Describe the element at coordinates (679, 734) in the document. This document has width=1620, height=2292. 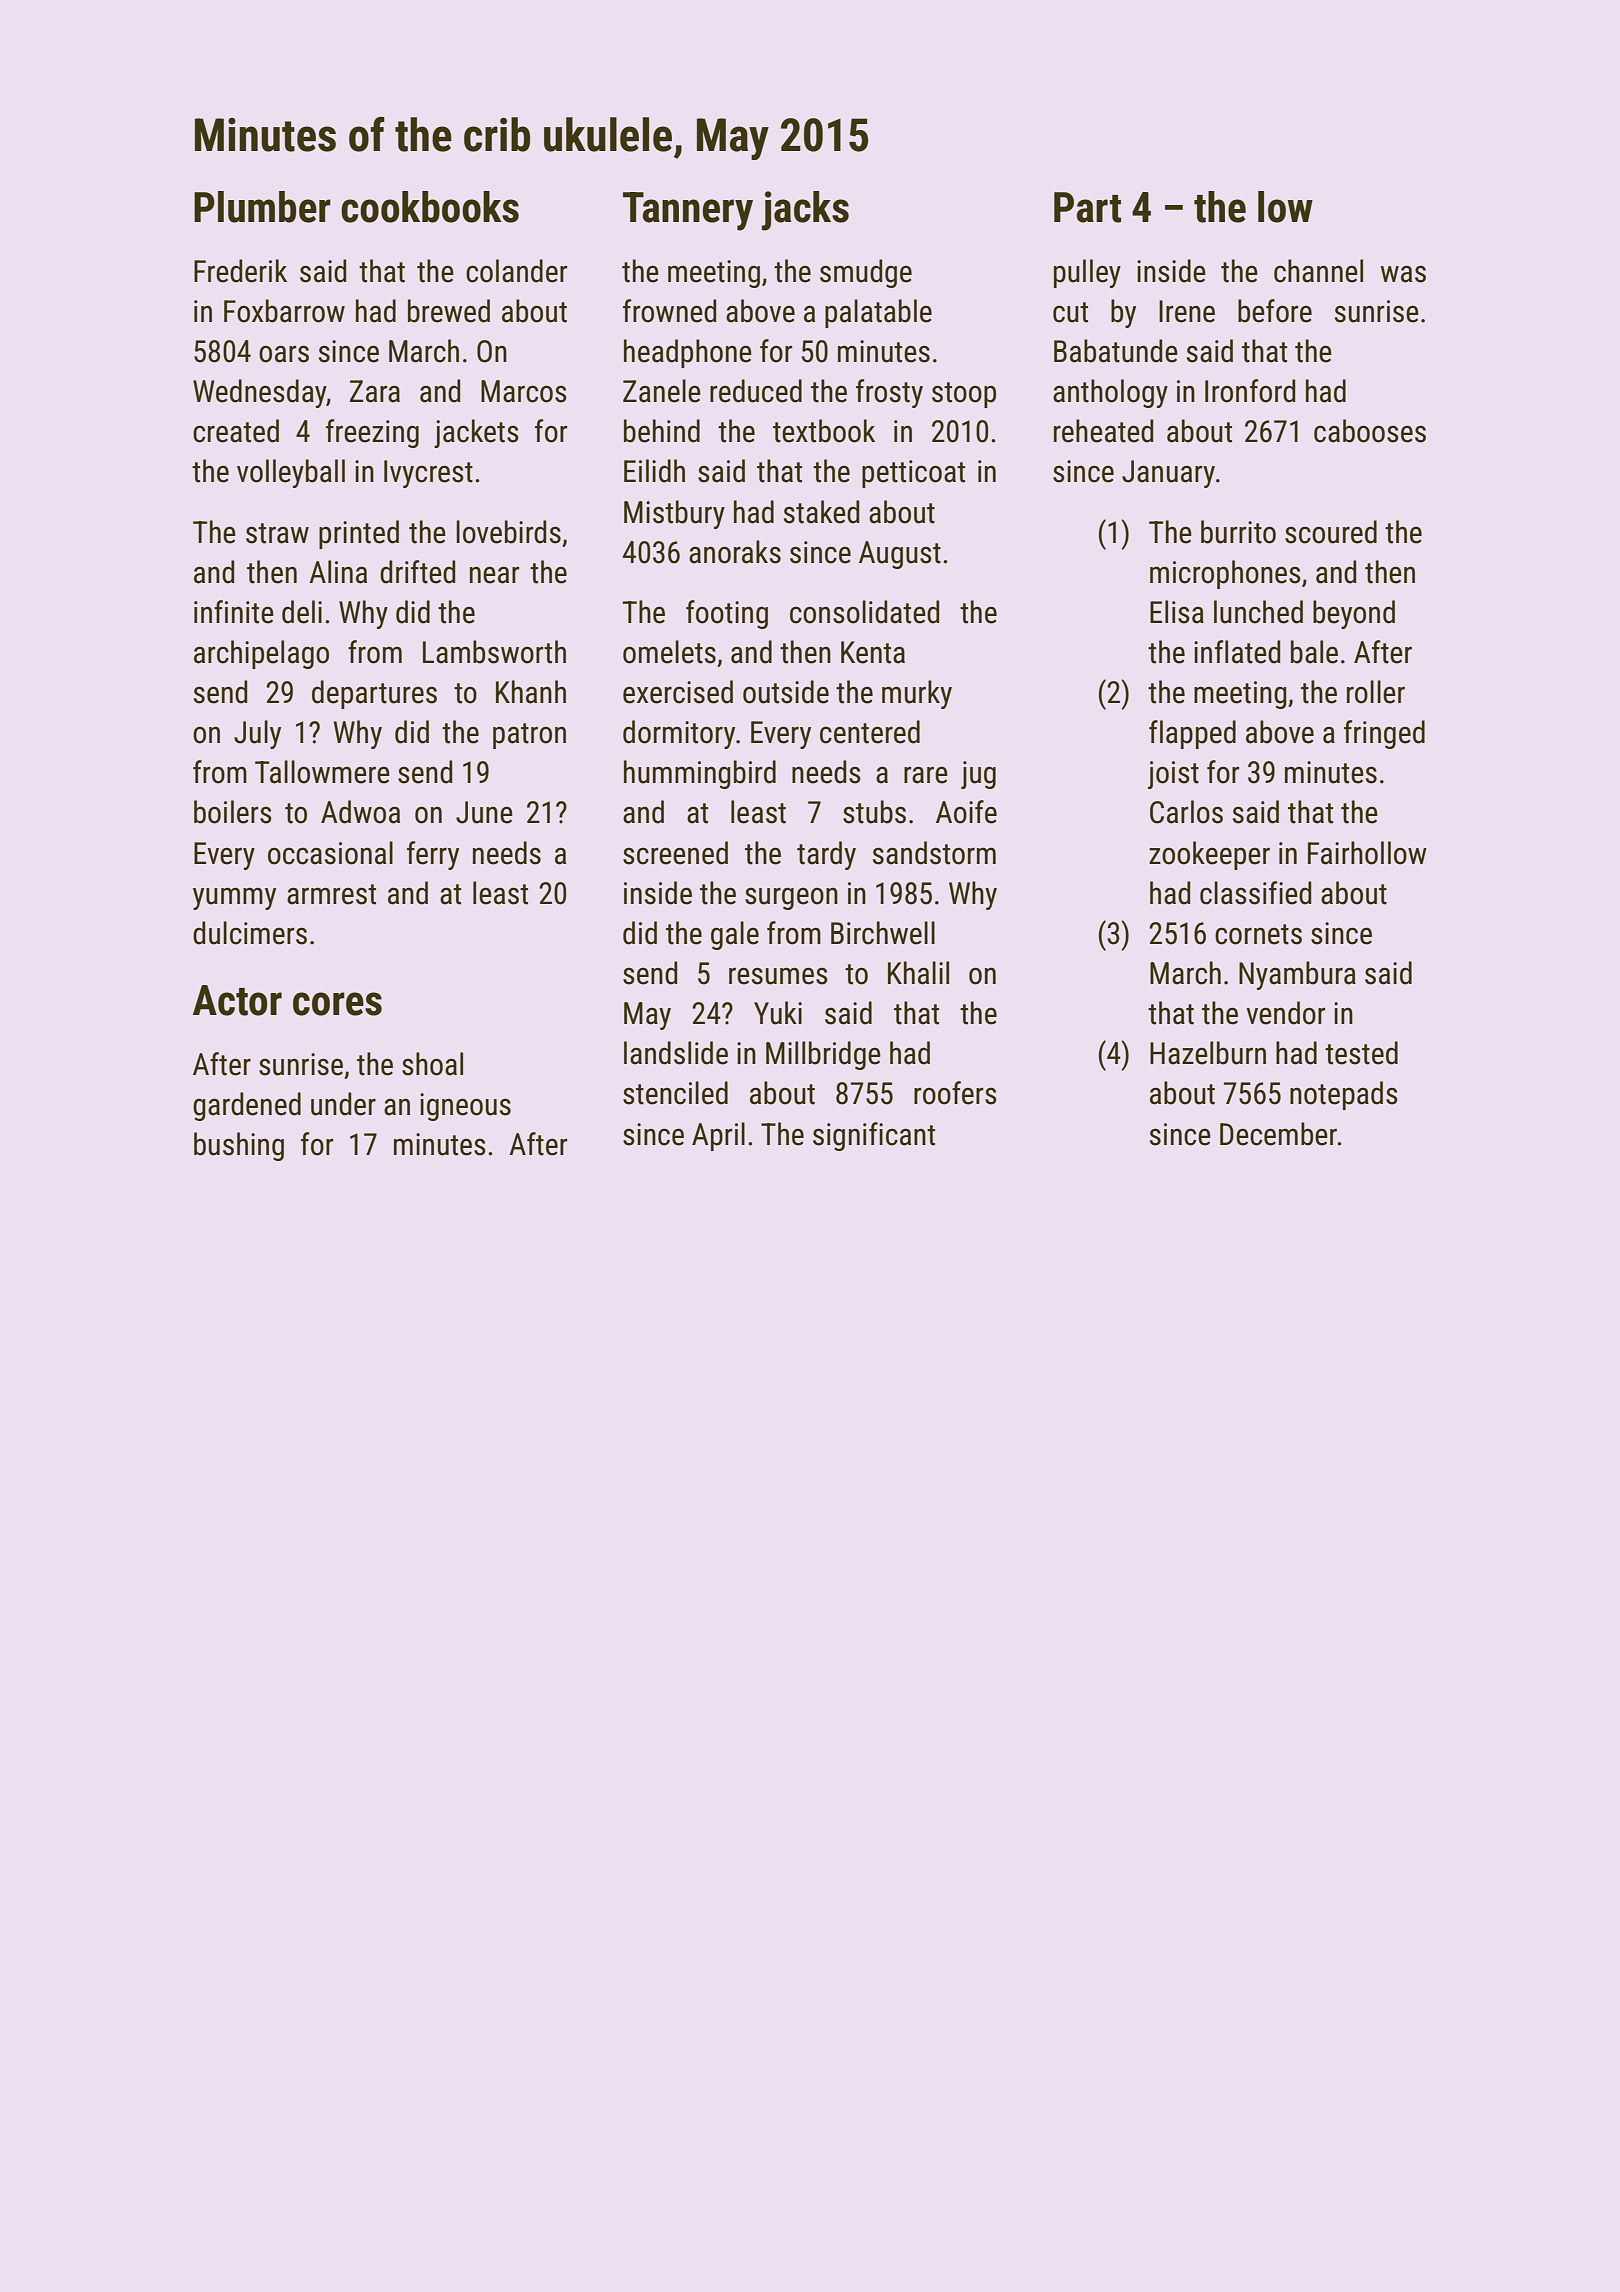
I see `dormitory` at that location.
